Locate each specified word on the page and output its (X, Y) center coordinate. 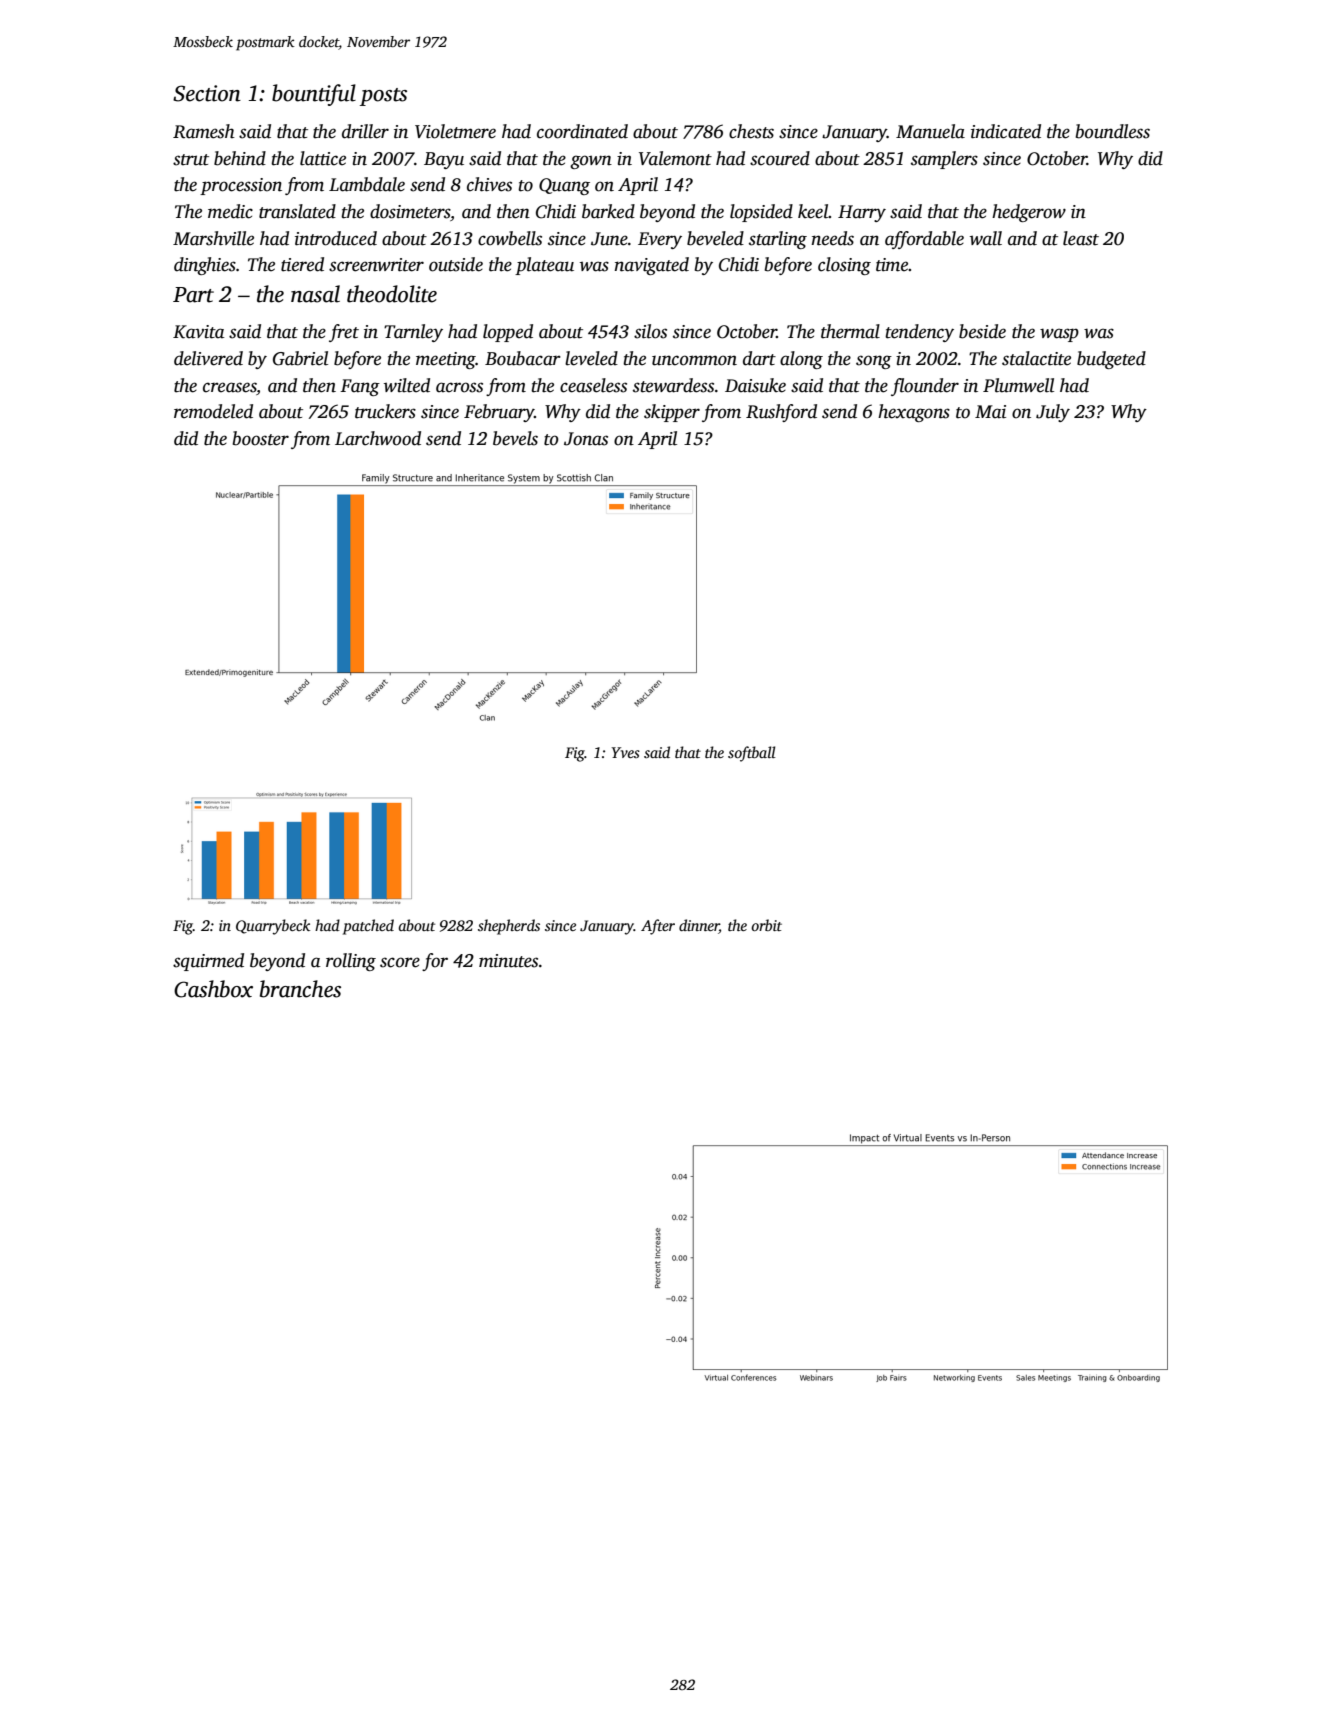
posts (383, 97)
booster (261, 438)
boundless (1113, 131)
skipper (672, 413)
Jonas (586, 439)
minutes (508, 961)
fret (344, 333)
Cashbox (213, 989)
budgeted (1111, 360)
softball (752, 754)
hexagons (914, 413)
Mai (990, 412)
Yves (626, 752)
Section (207, 93)
